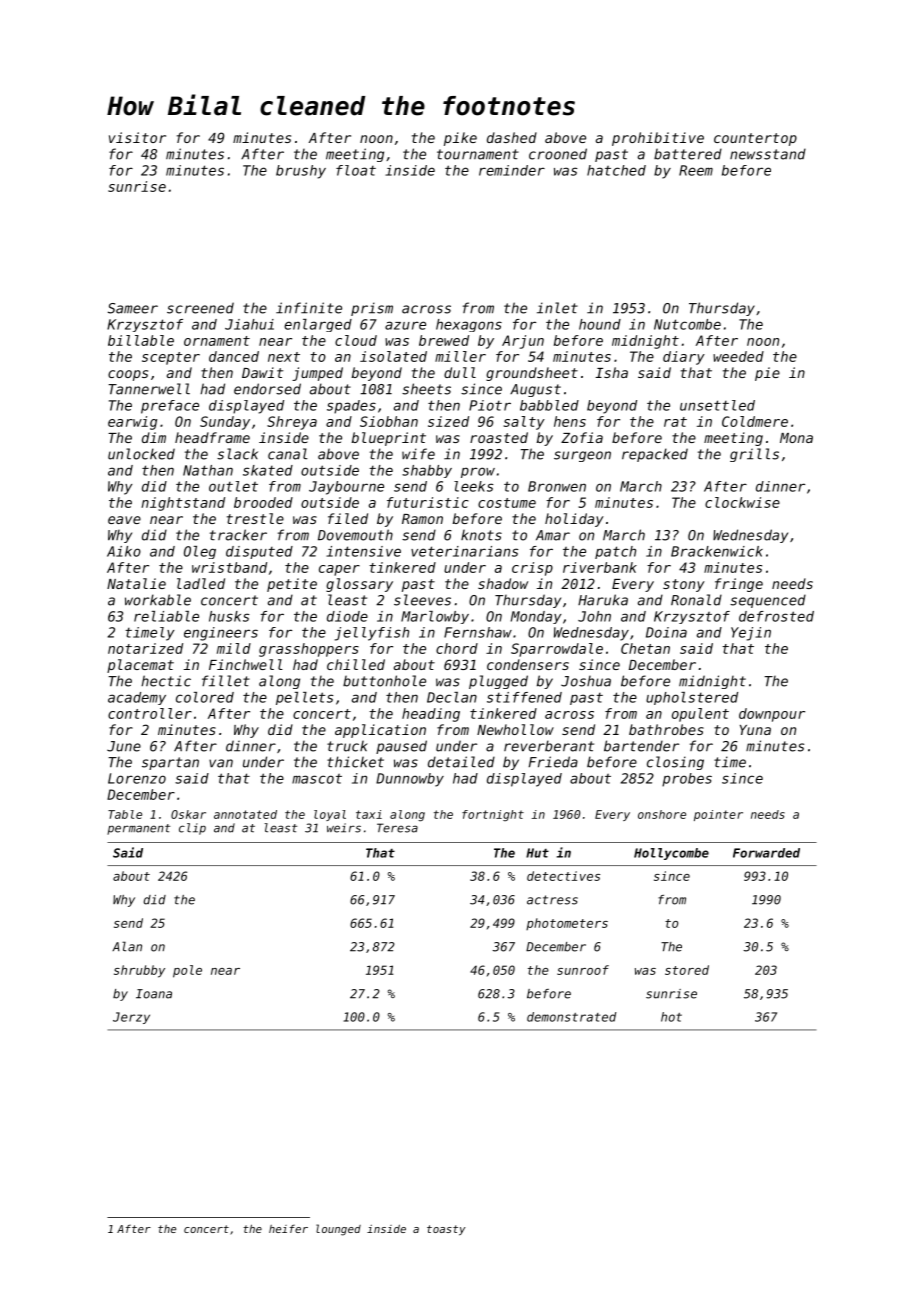  I want to click on Sameer, so click(133, 308).
